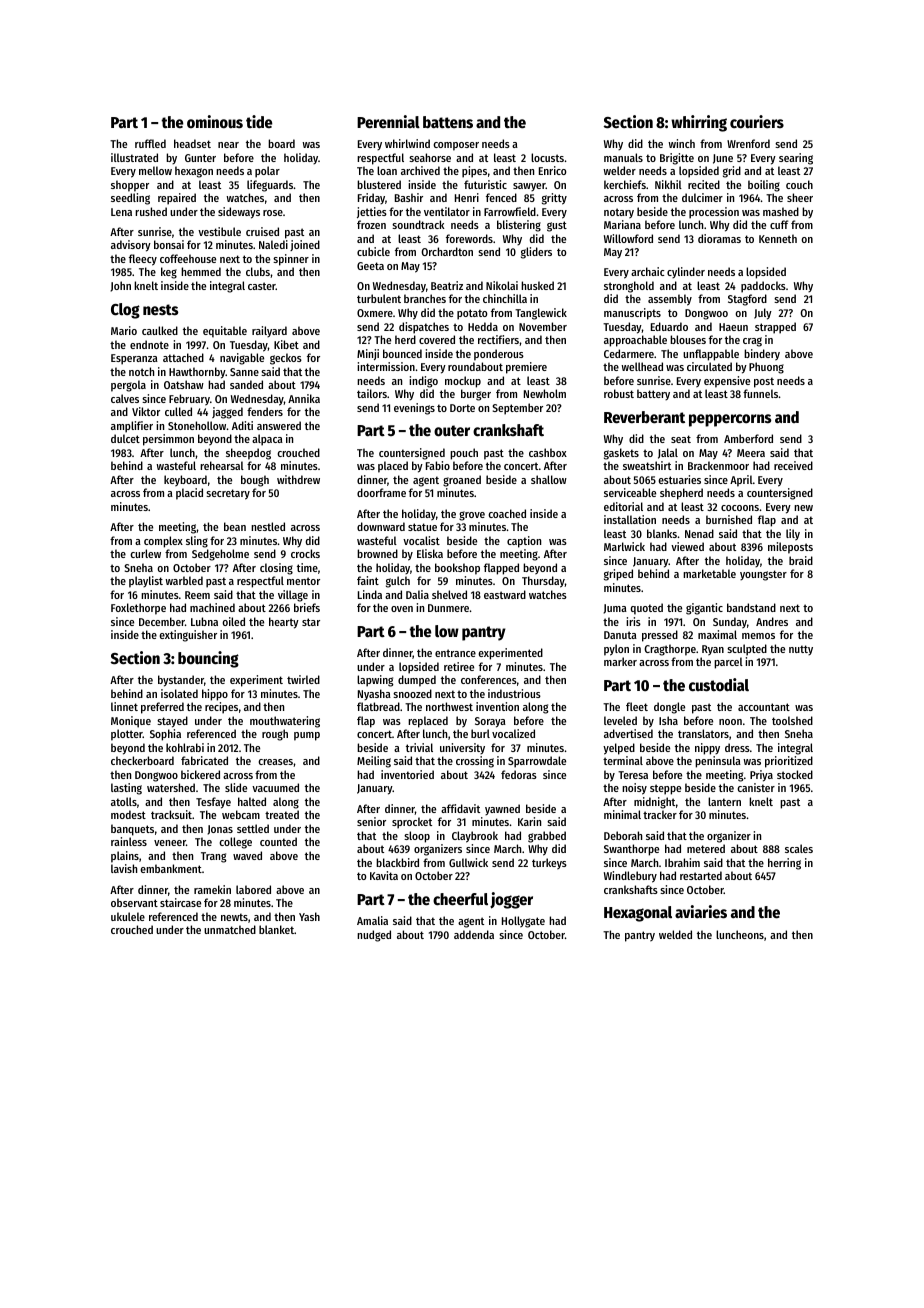 This document has height=1308, width=924. Describe the element at coordinates (213, 803) in the document. I see `Tesfaye` at that location.
